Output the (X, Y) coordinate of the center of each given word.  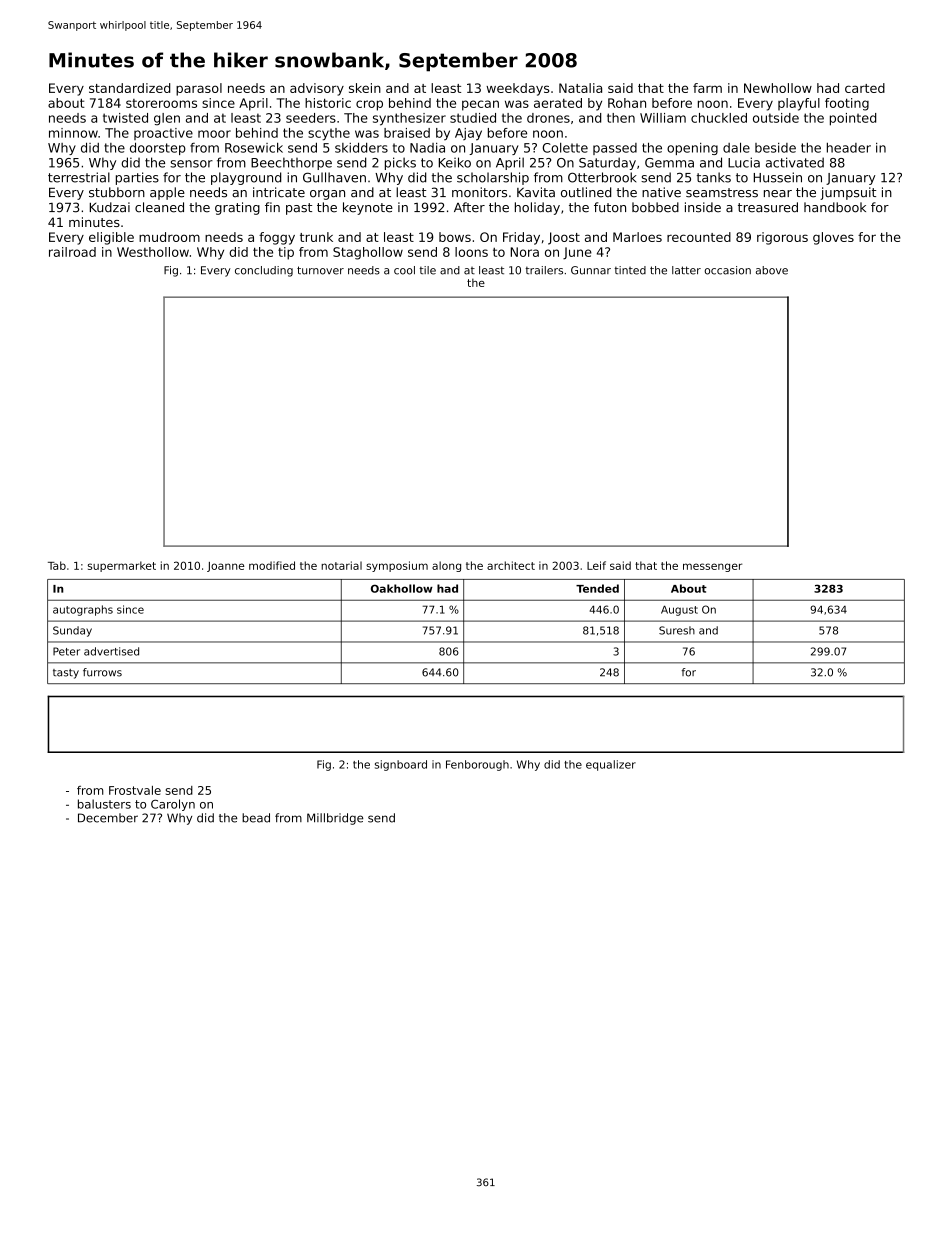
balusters (104, 804)
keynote (368, 208)
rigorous (782, 238)
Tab (57, 565)
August (679, 610)
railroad (72, 252)
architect (511, 565)
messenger (712, 567)
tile (428, 270)
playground (246, 178)
